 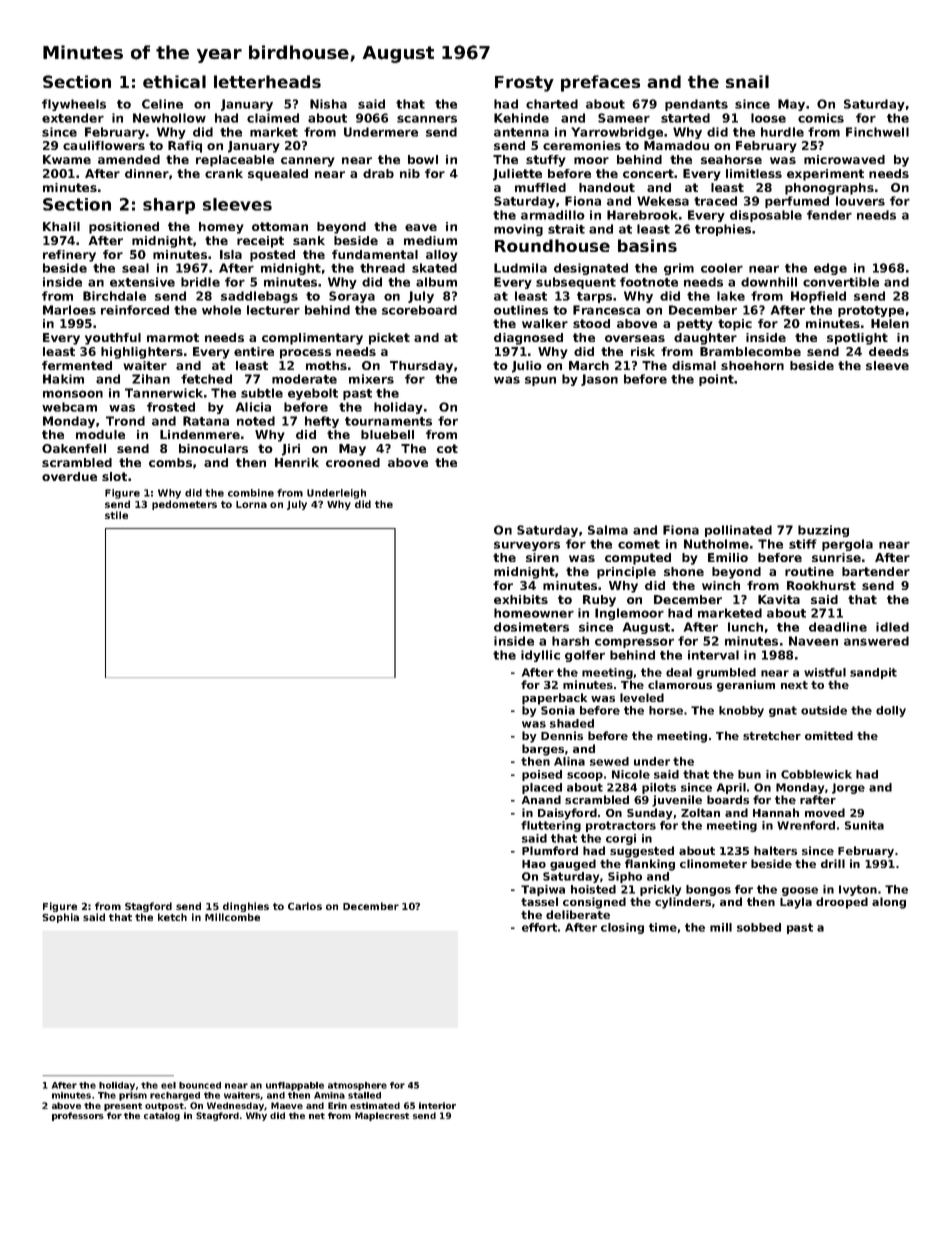 I want to click on prefaces, so click(x=600, y=83).
